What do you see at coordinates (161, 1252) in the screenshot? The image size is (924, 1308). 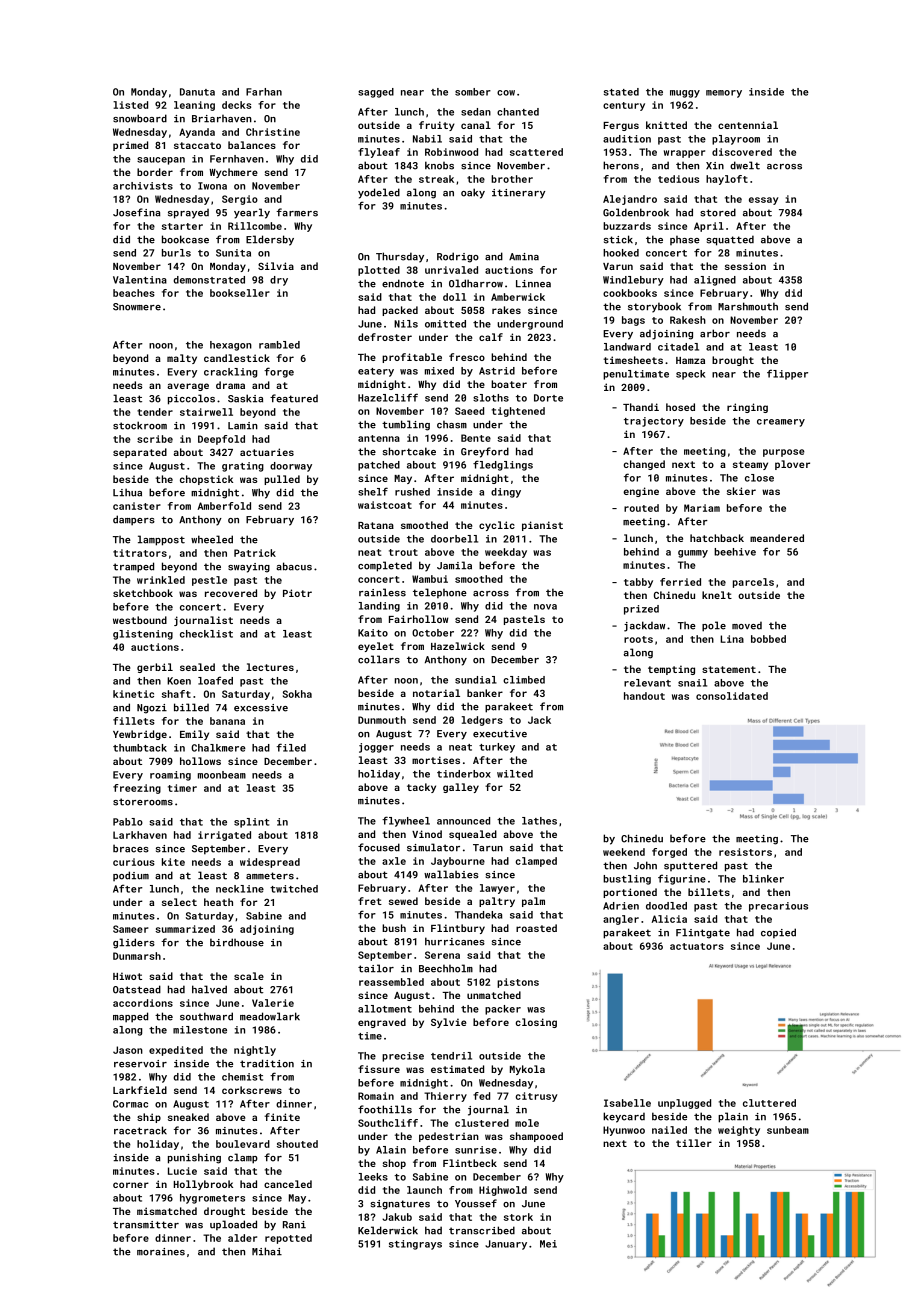 I see `moraines` at bounding box center [161, 1252].
